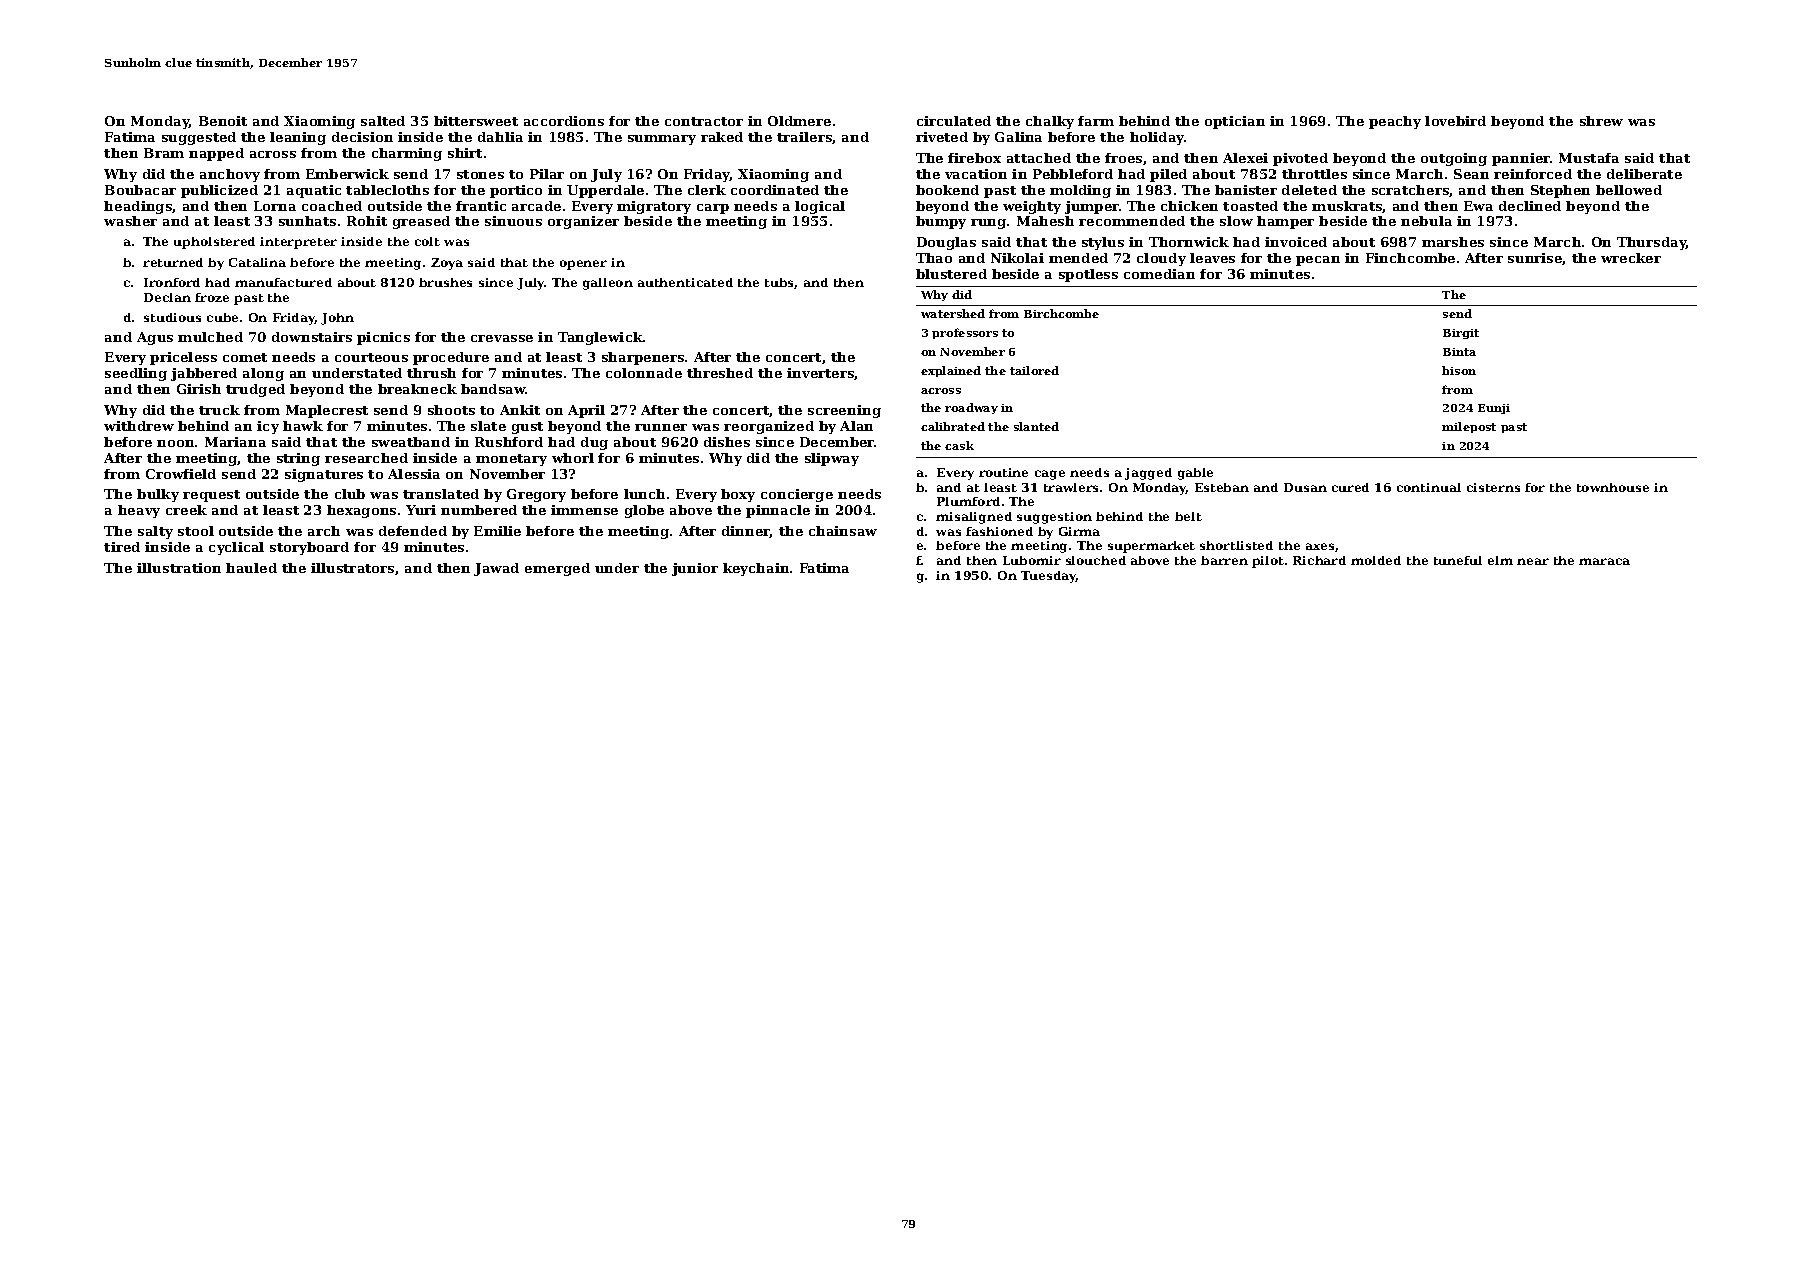  Describe the element at coordinates (1018, 137) in the screenshot. I see `Galina` at that location.
